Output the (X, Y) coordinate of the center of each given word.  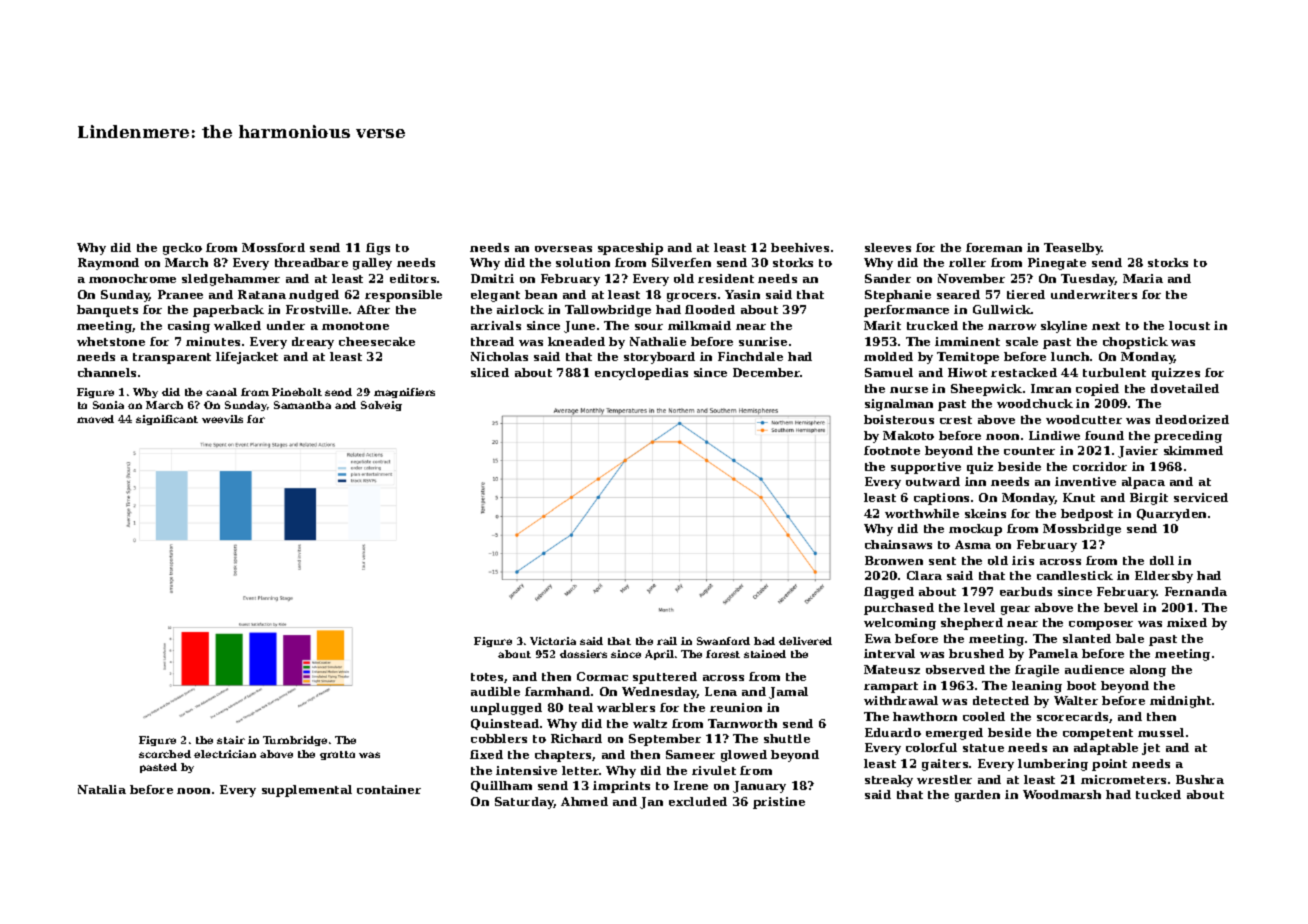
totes (487, 677)
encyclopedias (641, 374)
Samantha (302, 405)
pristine (779, 803)
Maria (1143, 278)
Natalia (102, 789)
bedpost (1087, 515)
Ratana (262, 294)
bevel (1121, 607)
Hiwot (967, 372)
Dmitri (492, 278)
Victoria (553, 641)
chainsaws (898, 544)
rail (667, 641)
